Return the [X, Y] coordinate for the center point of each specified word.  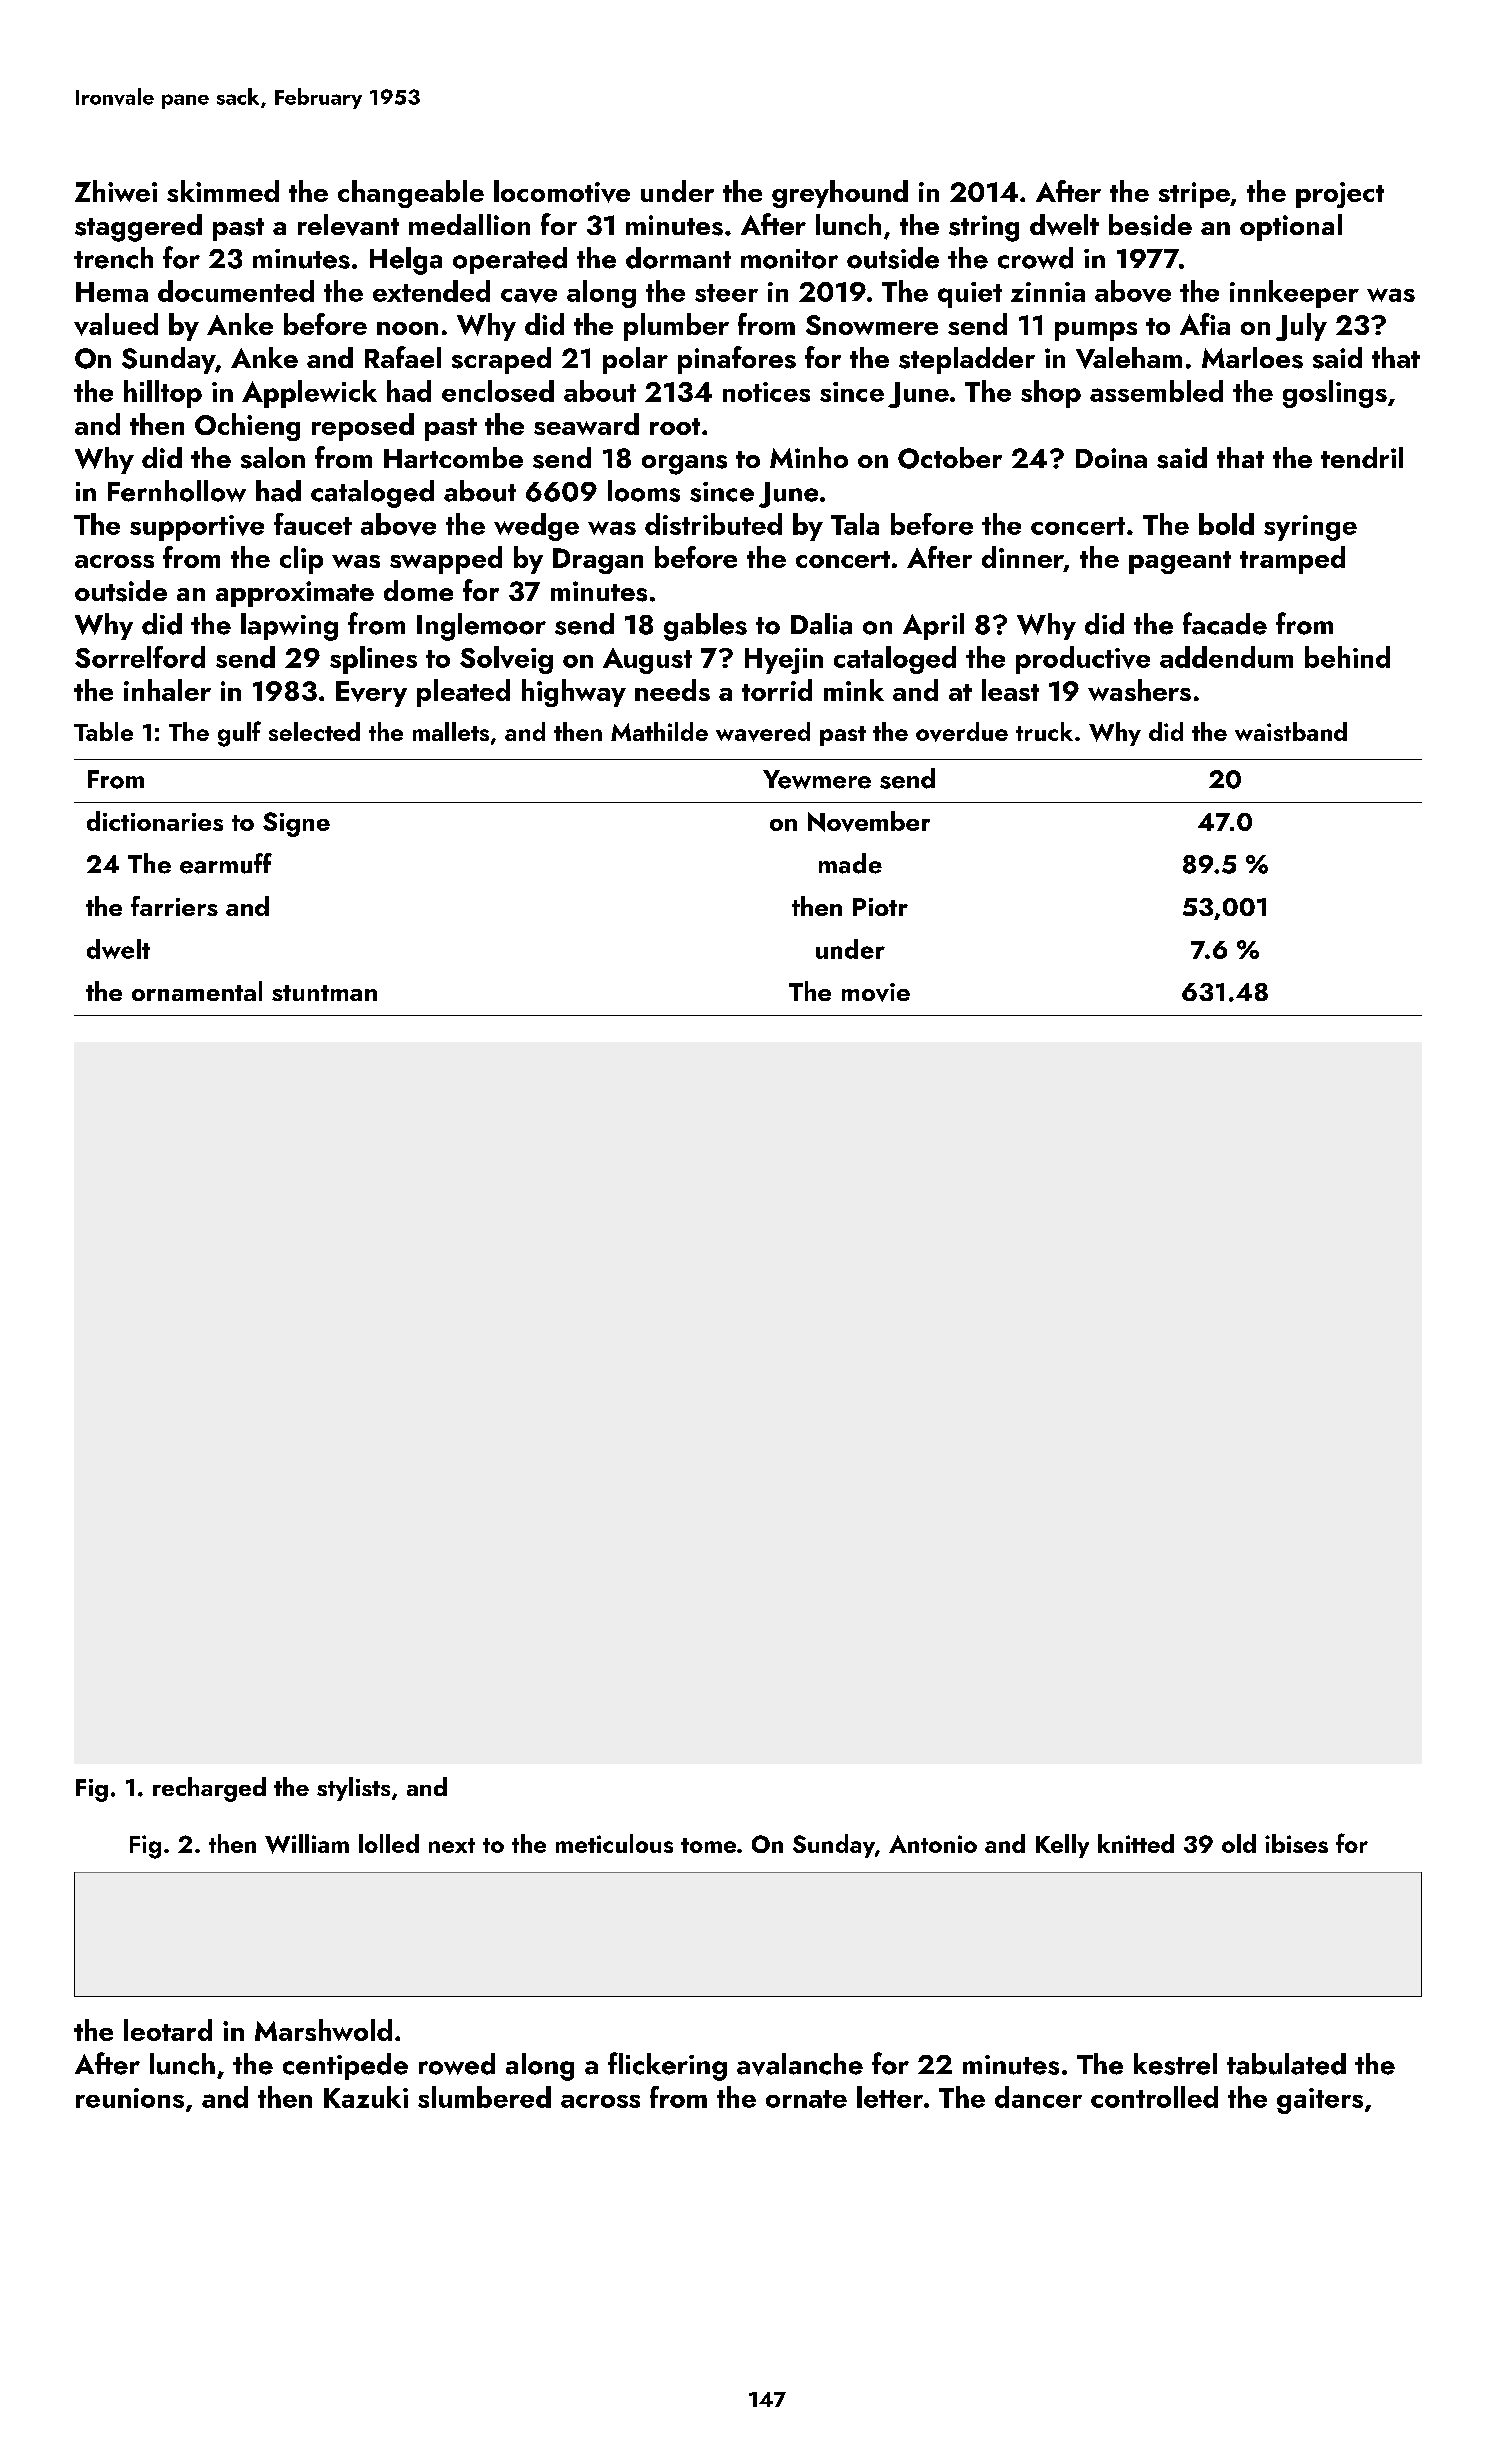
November [869, 821]
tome [708, 1845]
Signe [296, 824]
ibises [1296, 1843]
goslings [1335, 394]
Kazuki [366, 2097]
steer [726, 293]
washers [1139, 690]
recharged [209, 1789]
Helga [406, 261]
